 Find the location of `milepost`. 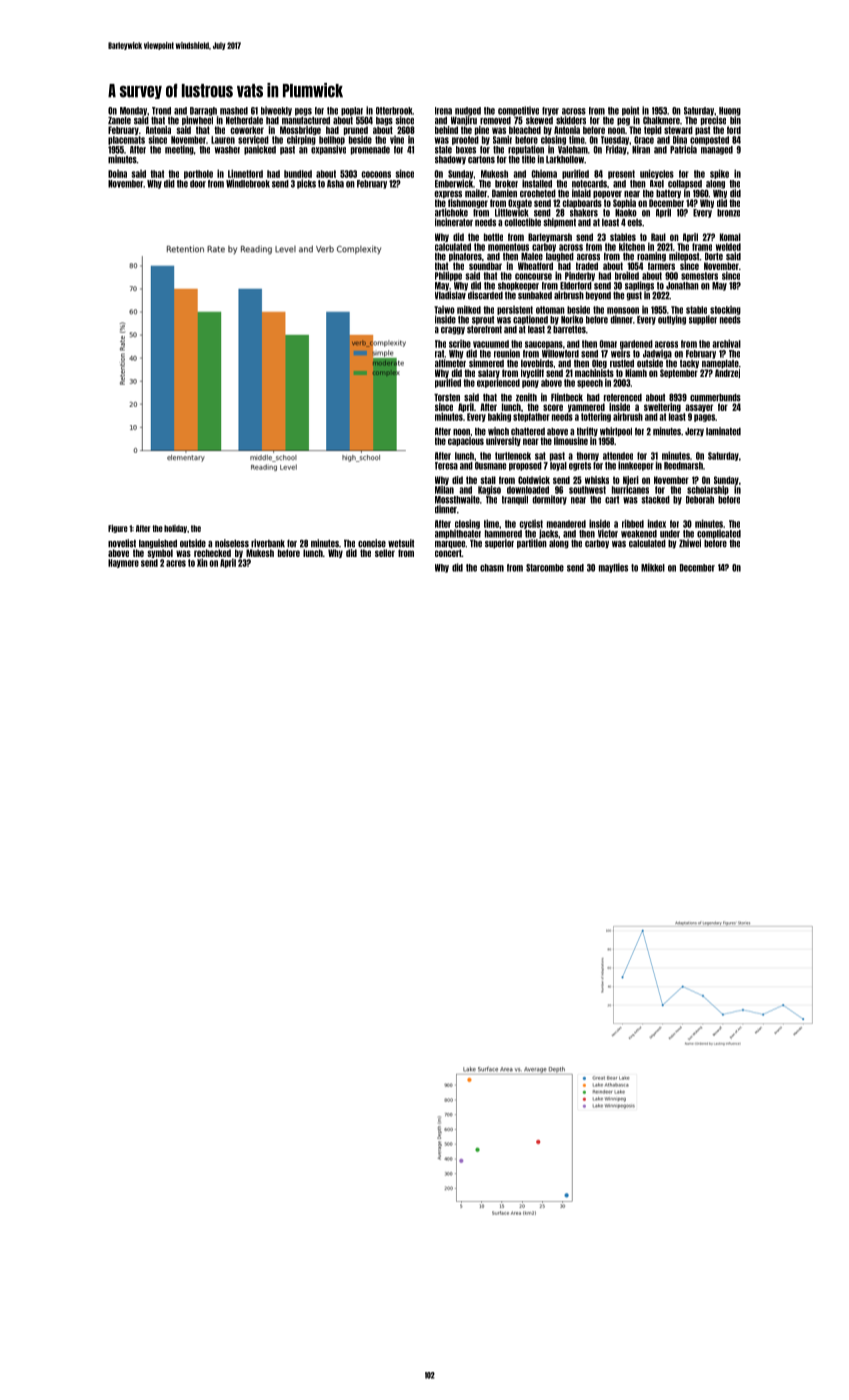

milepost is located at coordinates (684, 257).
